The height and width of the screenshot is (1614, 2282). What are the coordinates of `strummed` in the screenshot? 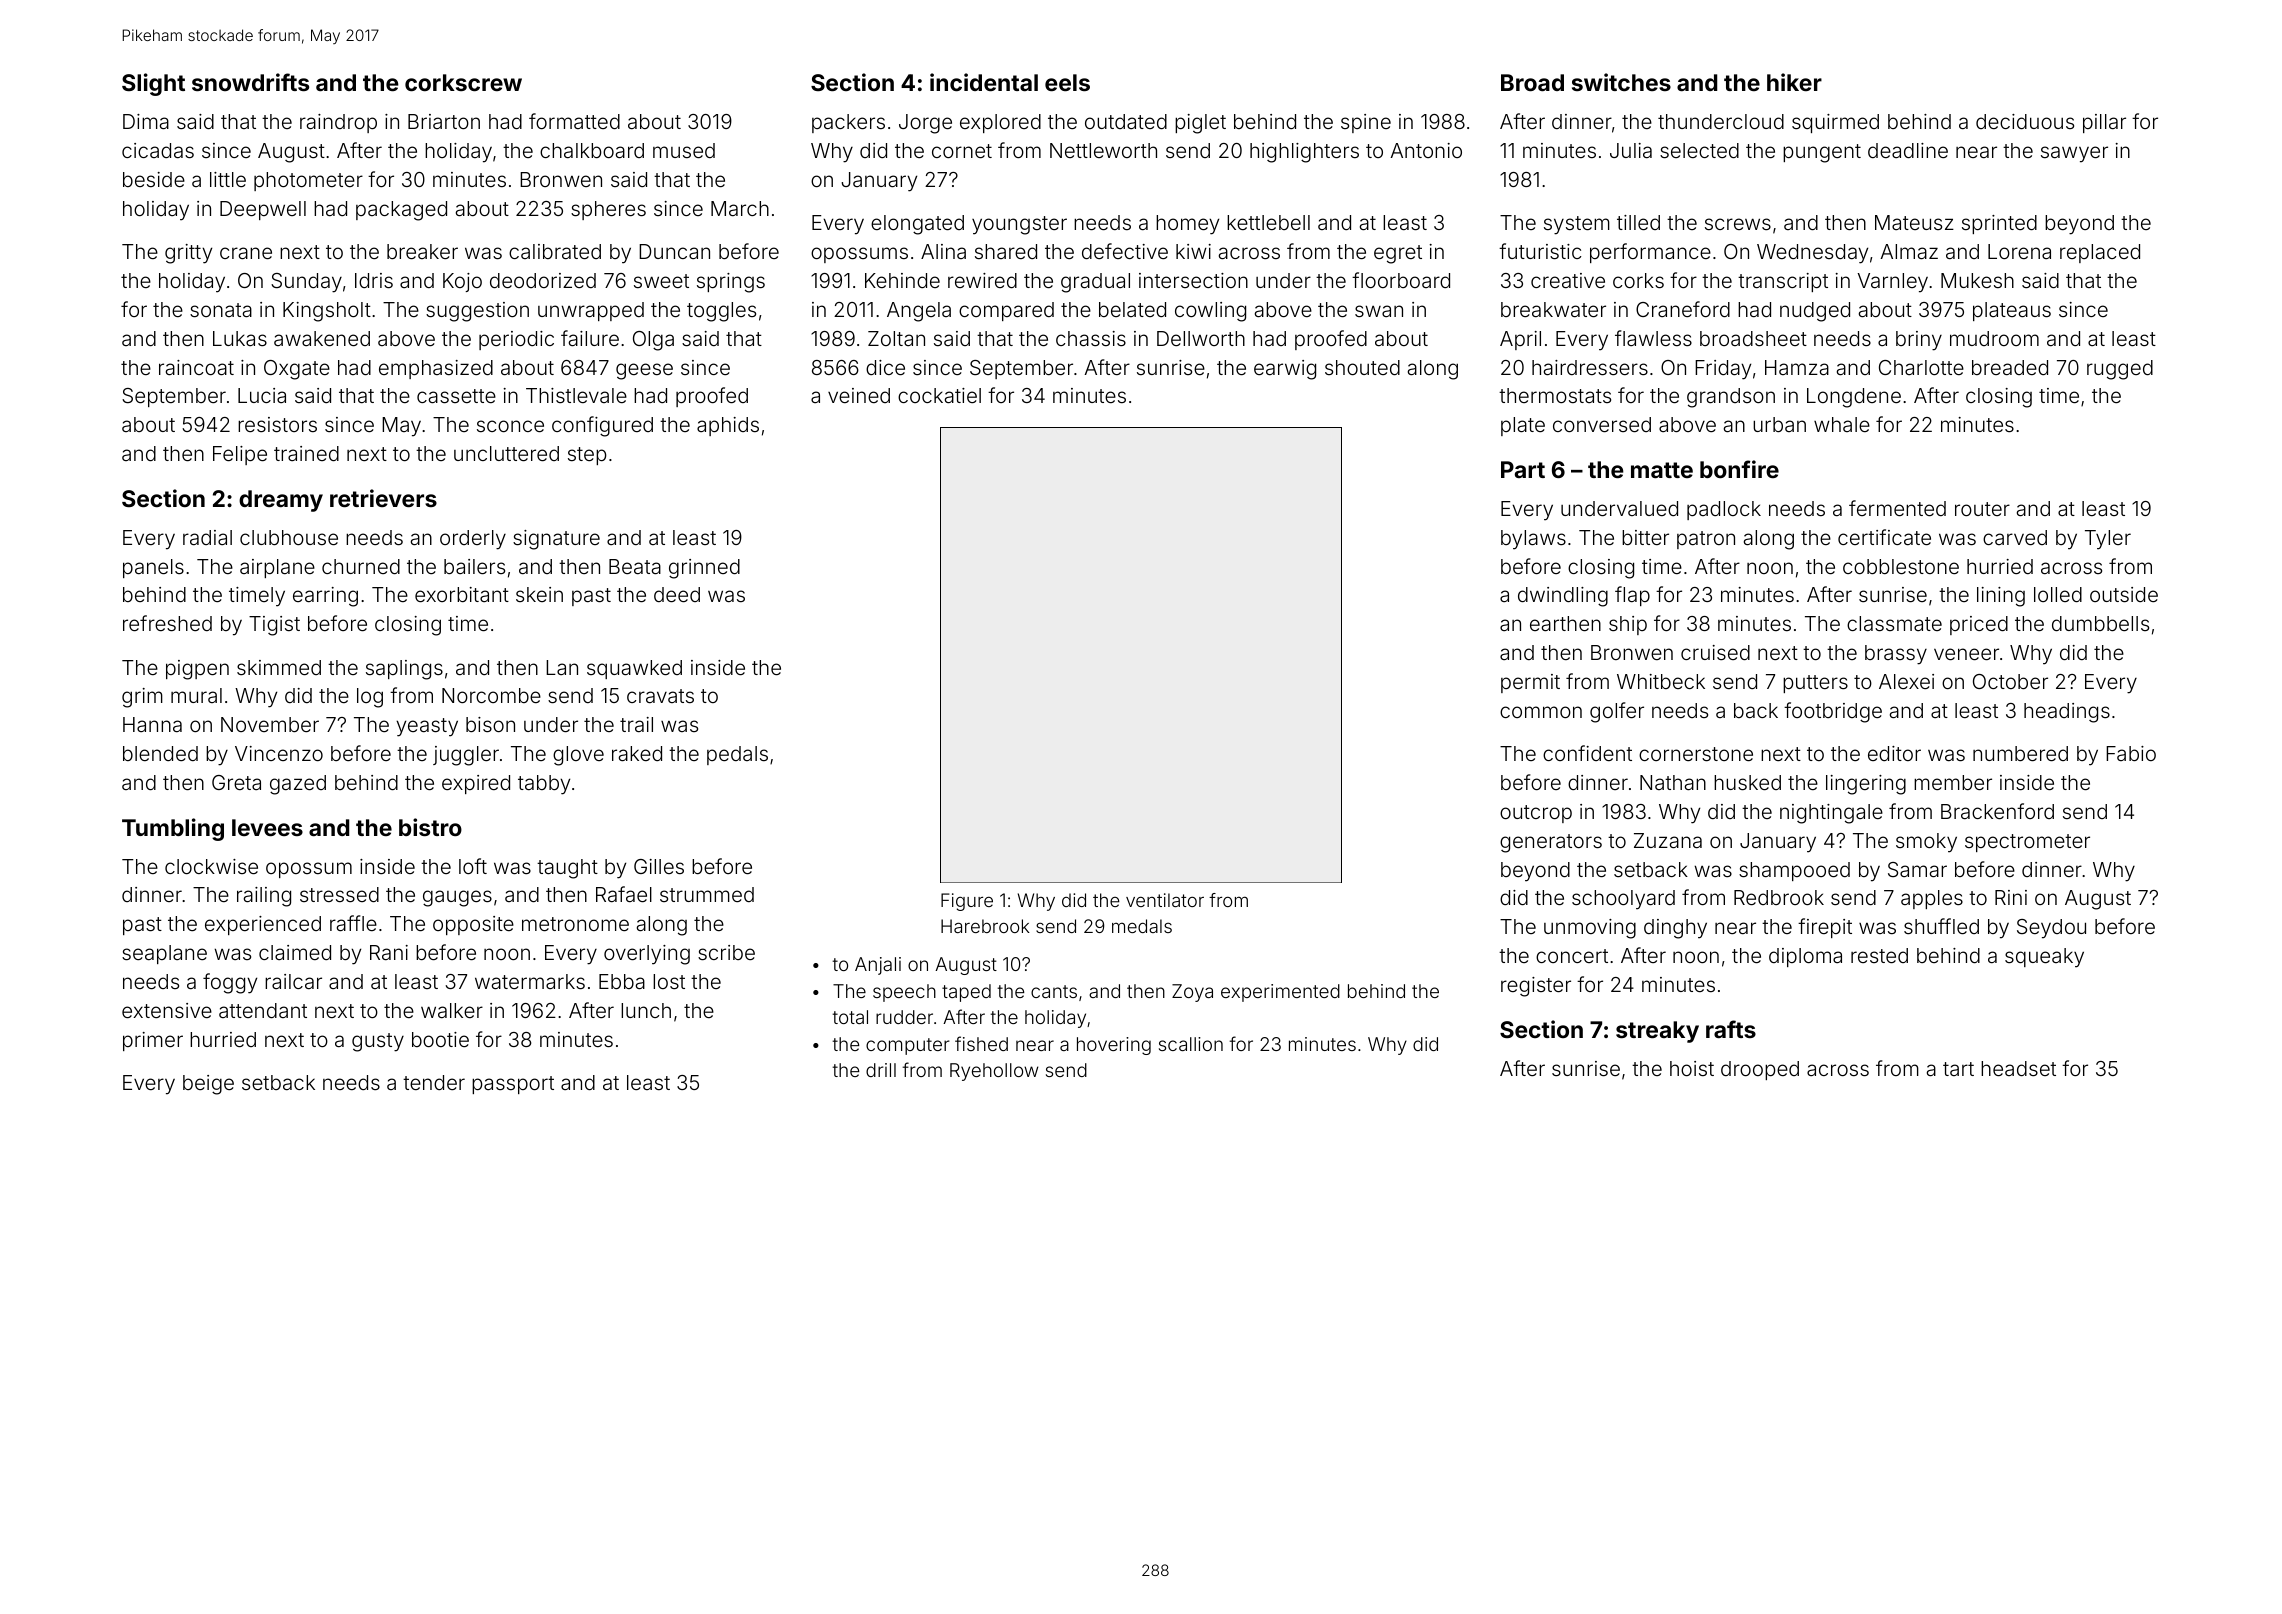 It's located at (707, 894).
